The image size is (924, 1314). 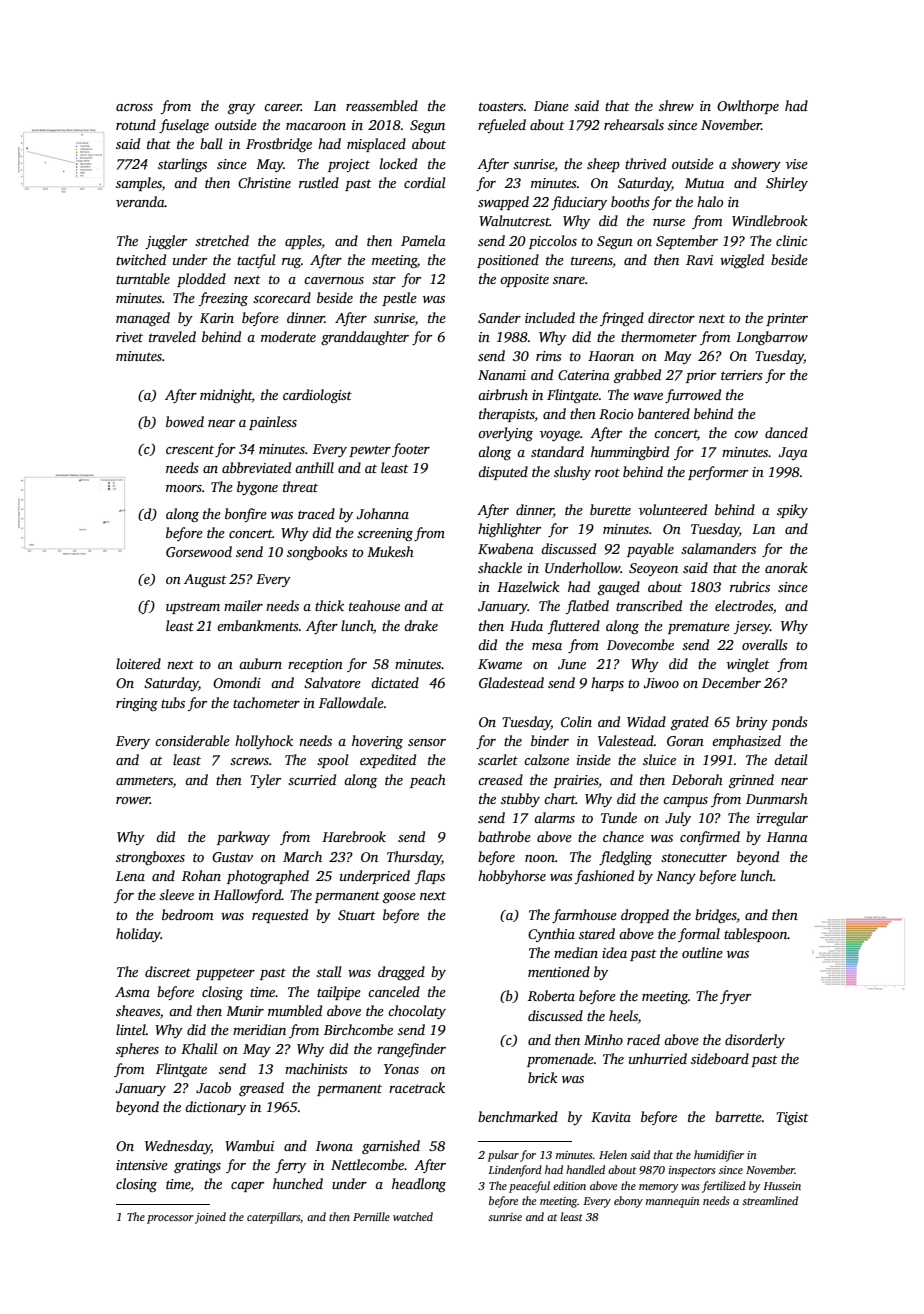 What do you see at coordinates (199, 551) in the screenshot?
I see `Gorsewood` at bounding box center [199, 551].
